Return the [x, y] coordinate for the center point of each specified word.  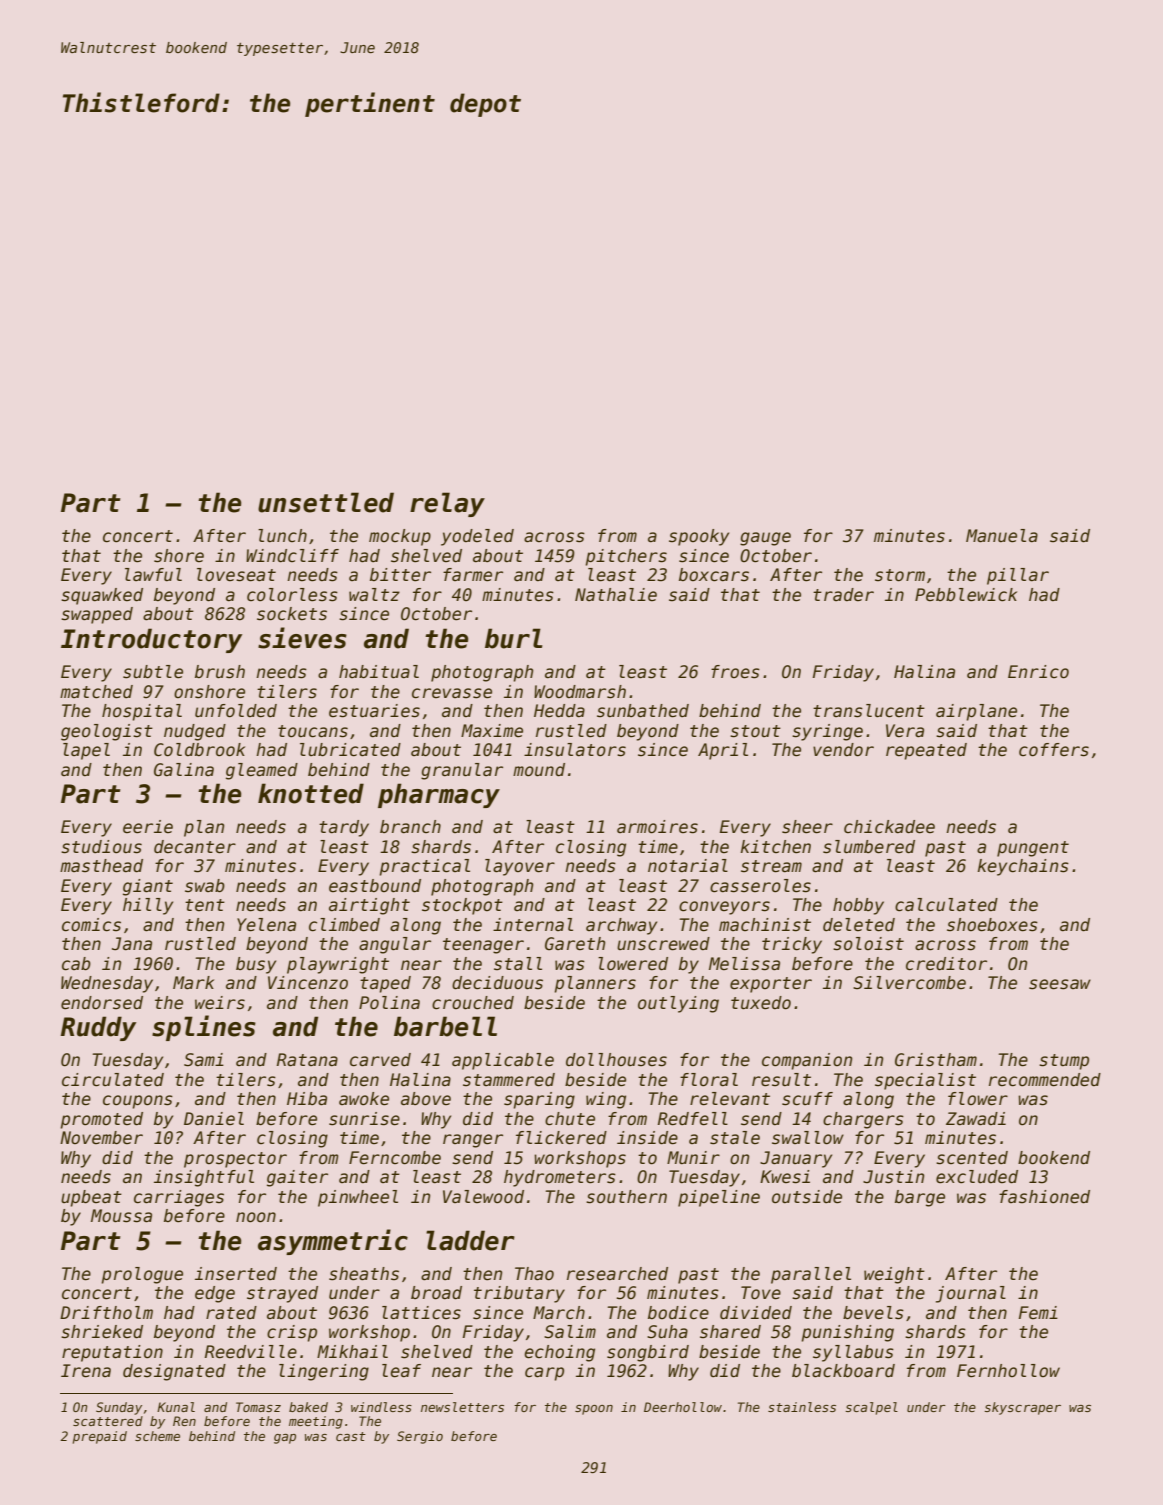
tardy [344, 828]
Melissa [744, 964]
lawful [153, 575]
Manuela [1002, 536]
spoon [594, 1410]
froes [735, 672]
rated [231, 1313]
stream [771, 866]
